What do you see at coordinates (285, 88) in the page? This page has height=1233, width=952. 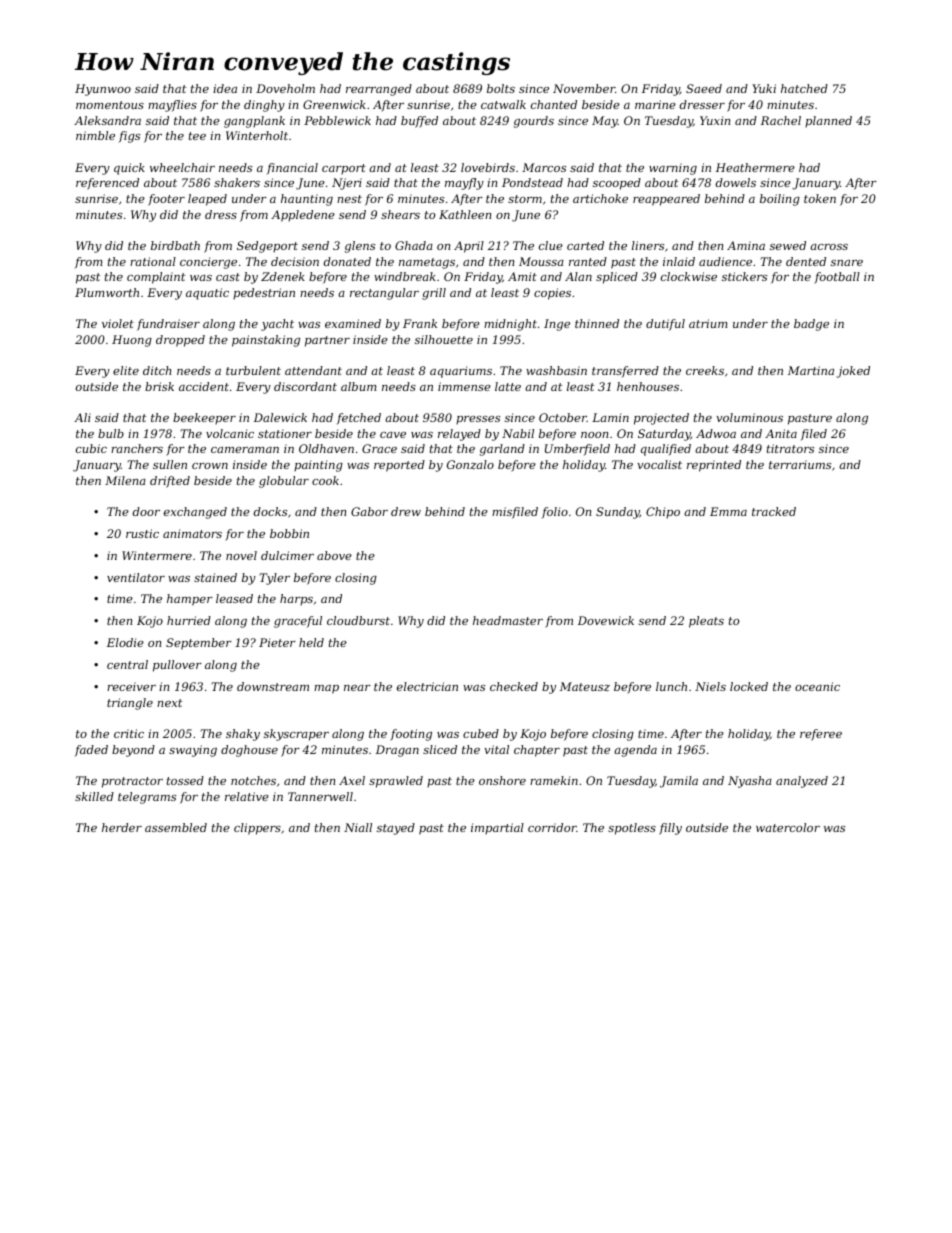 I see `Doveholm` at bounding box center [285, 88].
